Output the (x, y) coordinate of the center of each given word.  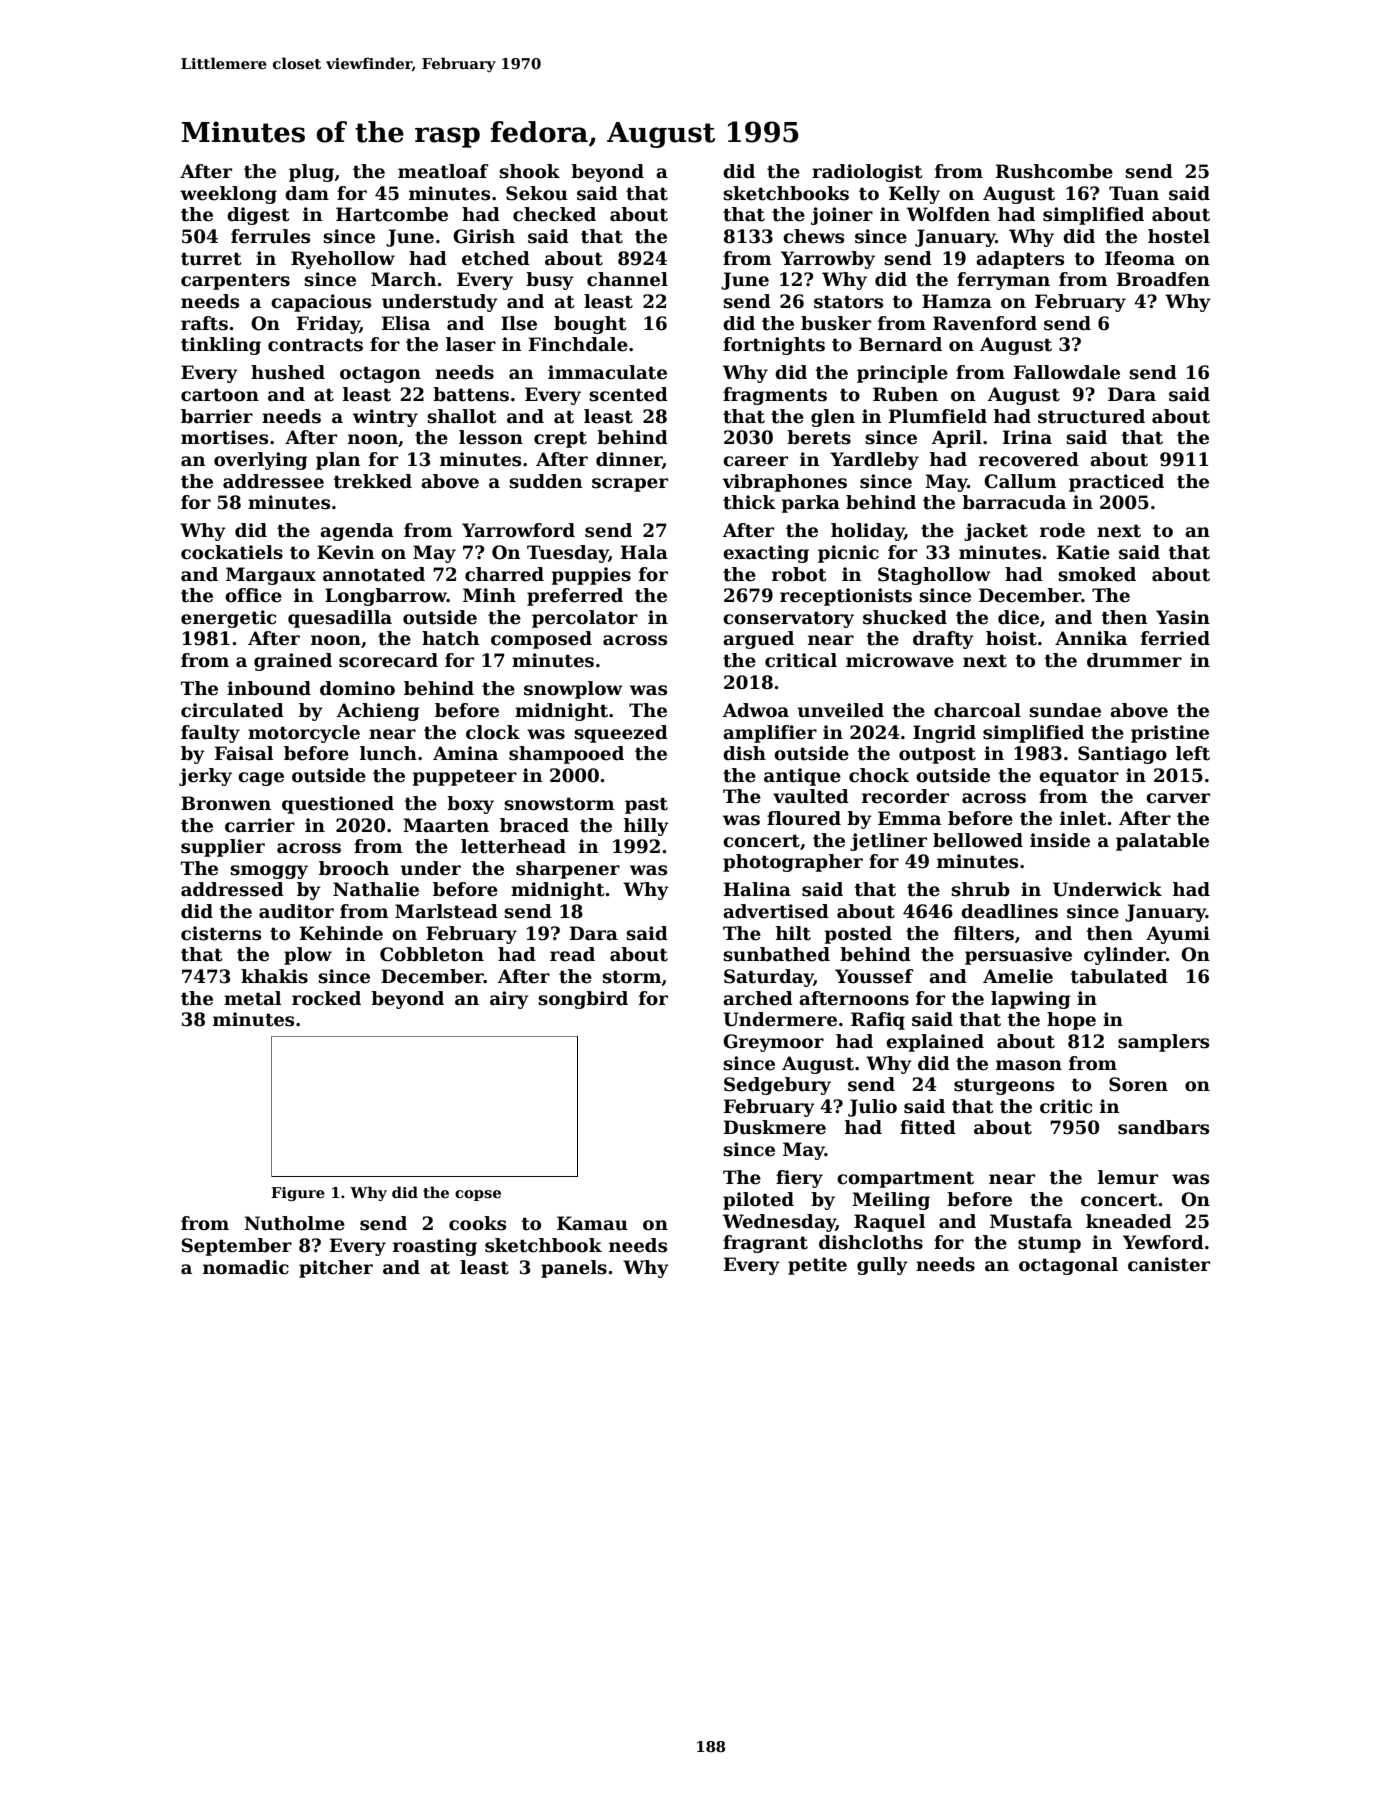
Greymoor (773, 1043)
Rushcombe (1054, 171)
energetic (228, 619)
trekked (373, 481)
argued (758, 640)
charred (504, 574)
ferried (1175, 638)
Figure (298, 1194)
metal (252, 998)
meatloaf (443, 171)
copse (478, 1195)
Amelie (1018, 976)
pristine (1170, 734)
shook (529, 171)
